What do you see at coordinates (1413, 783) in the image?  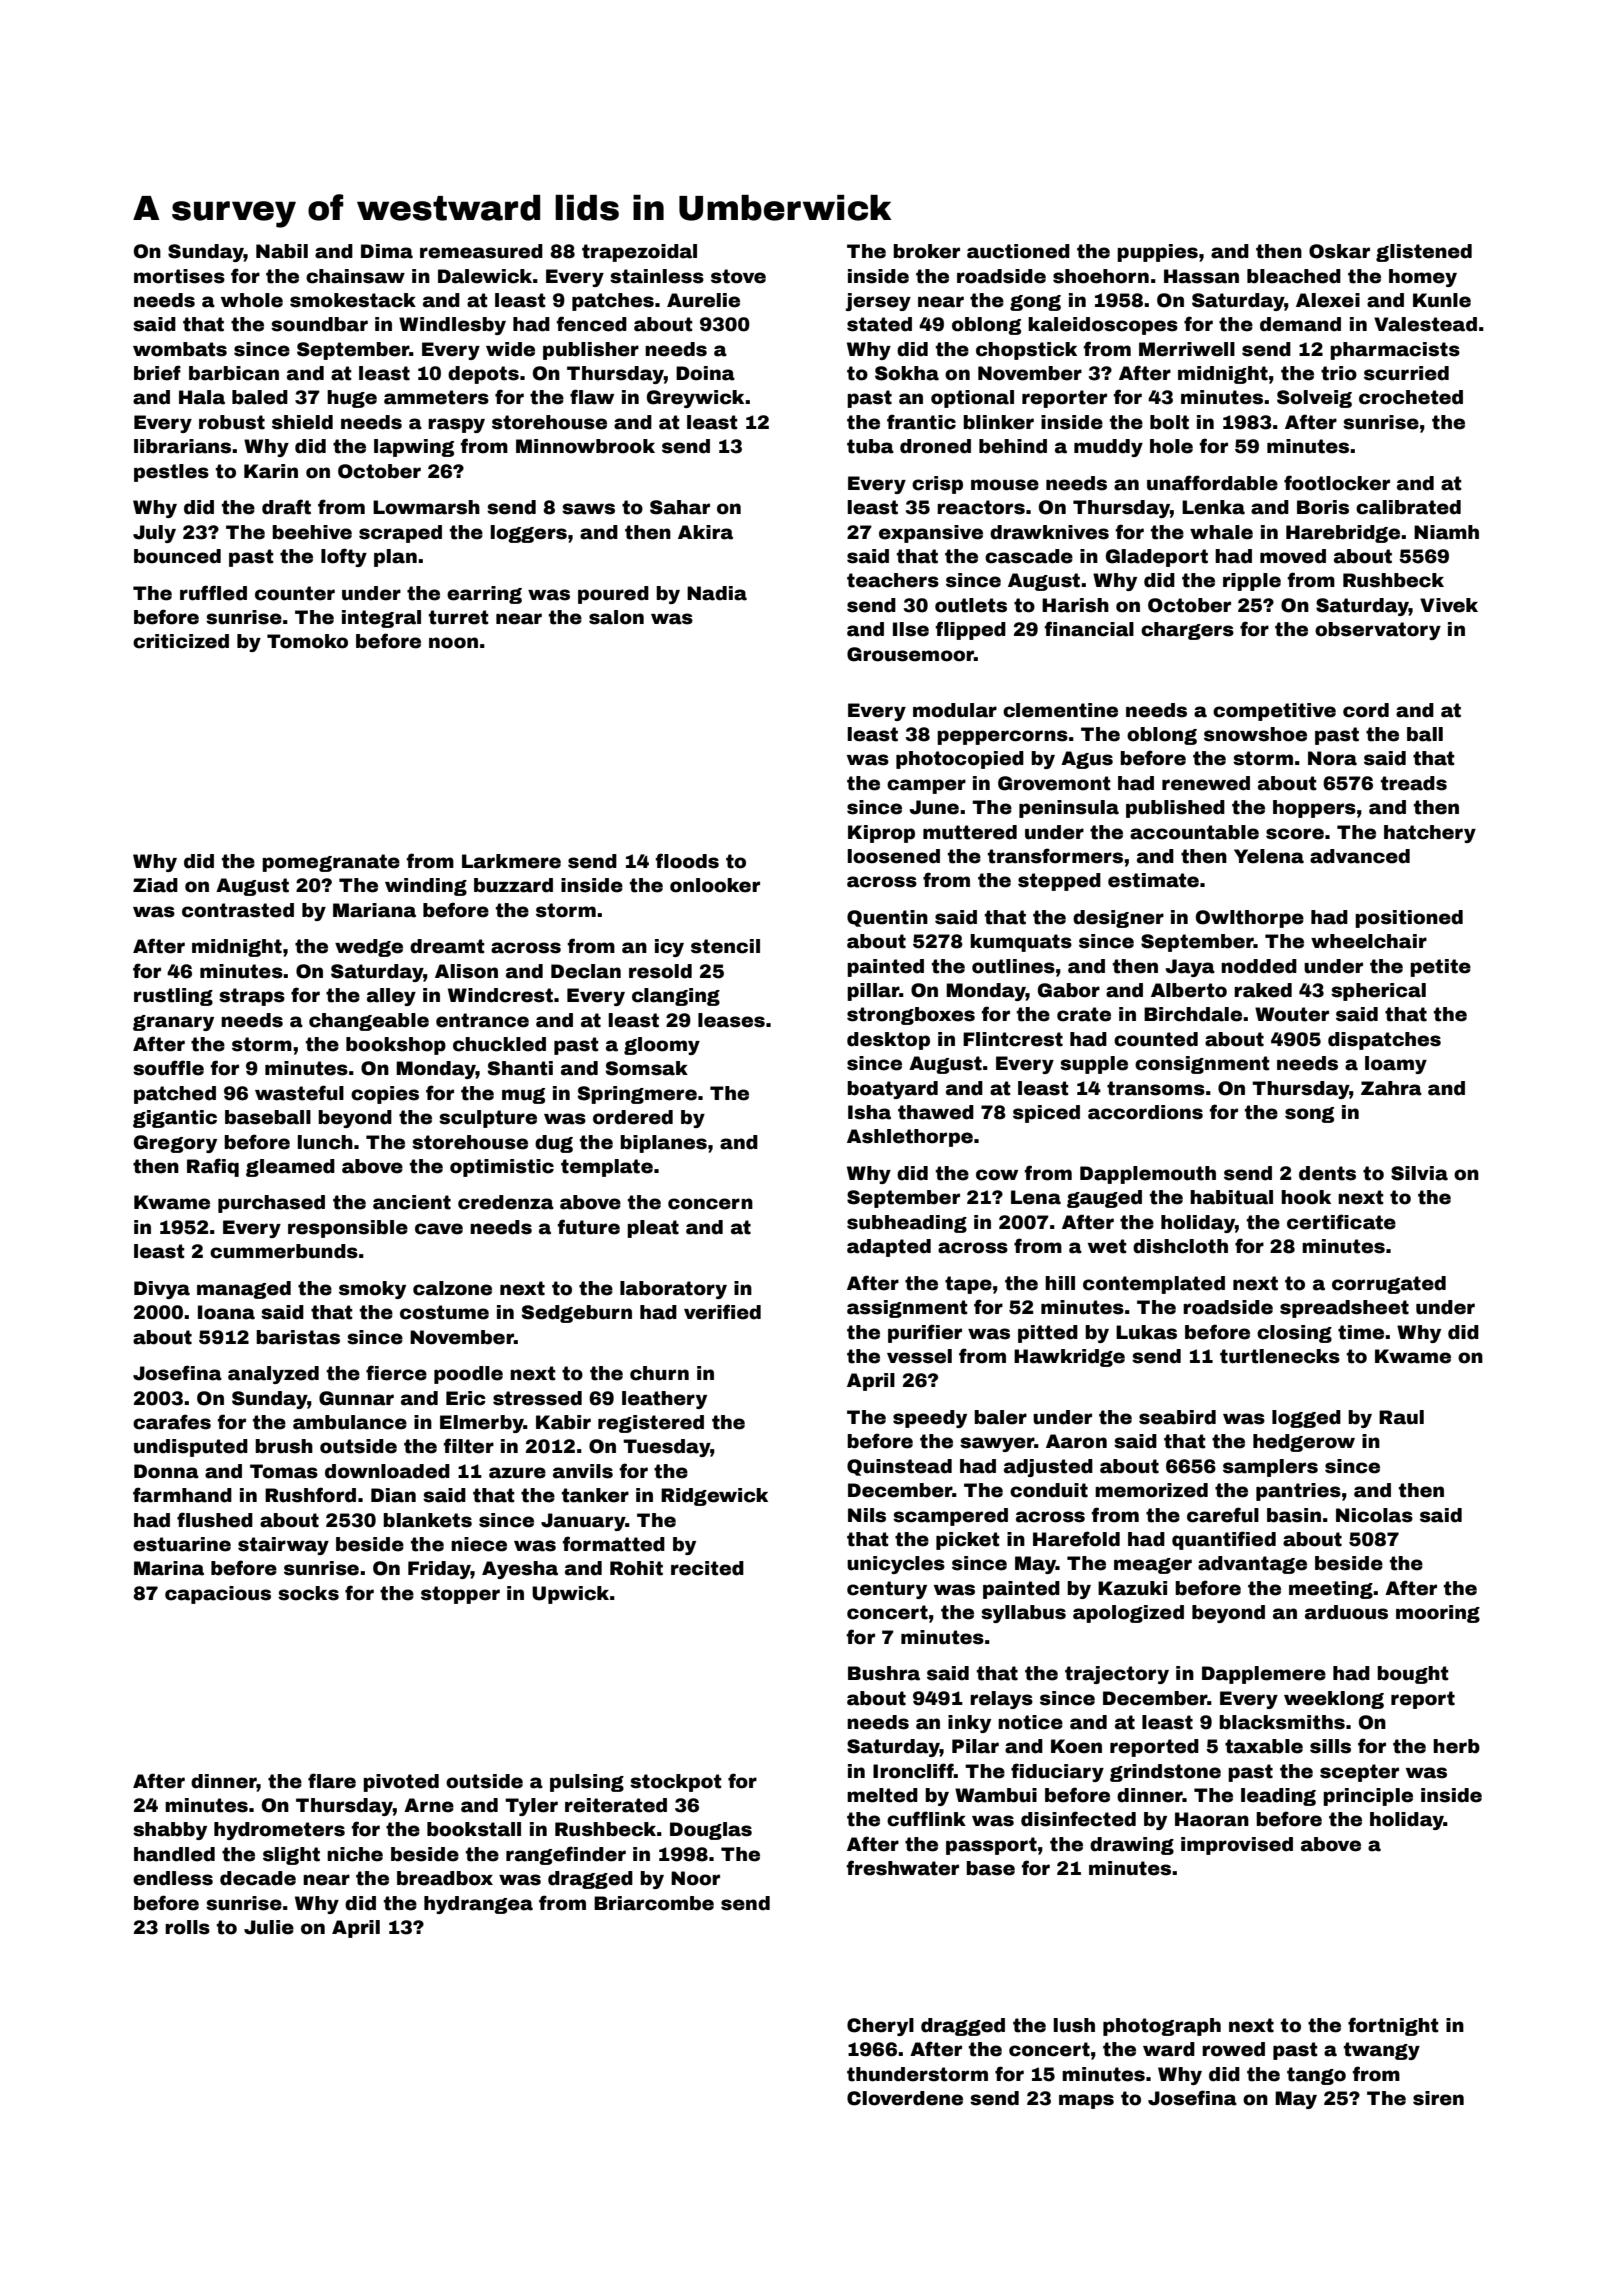 I see `treads` at bounding box center [1413, 783].
